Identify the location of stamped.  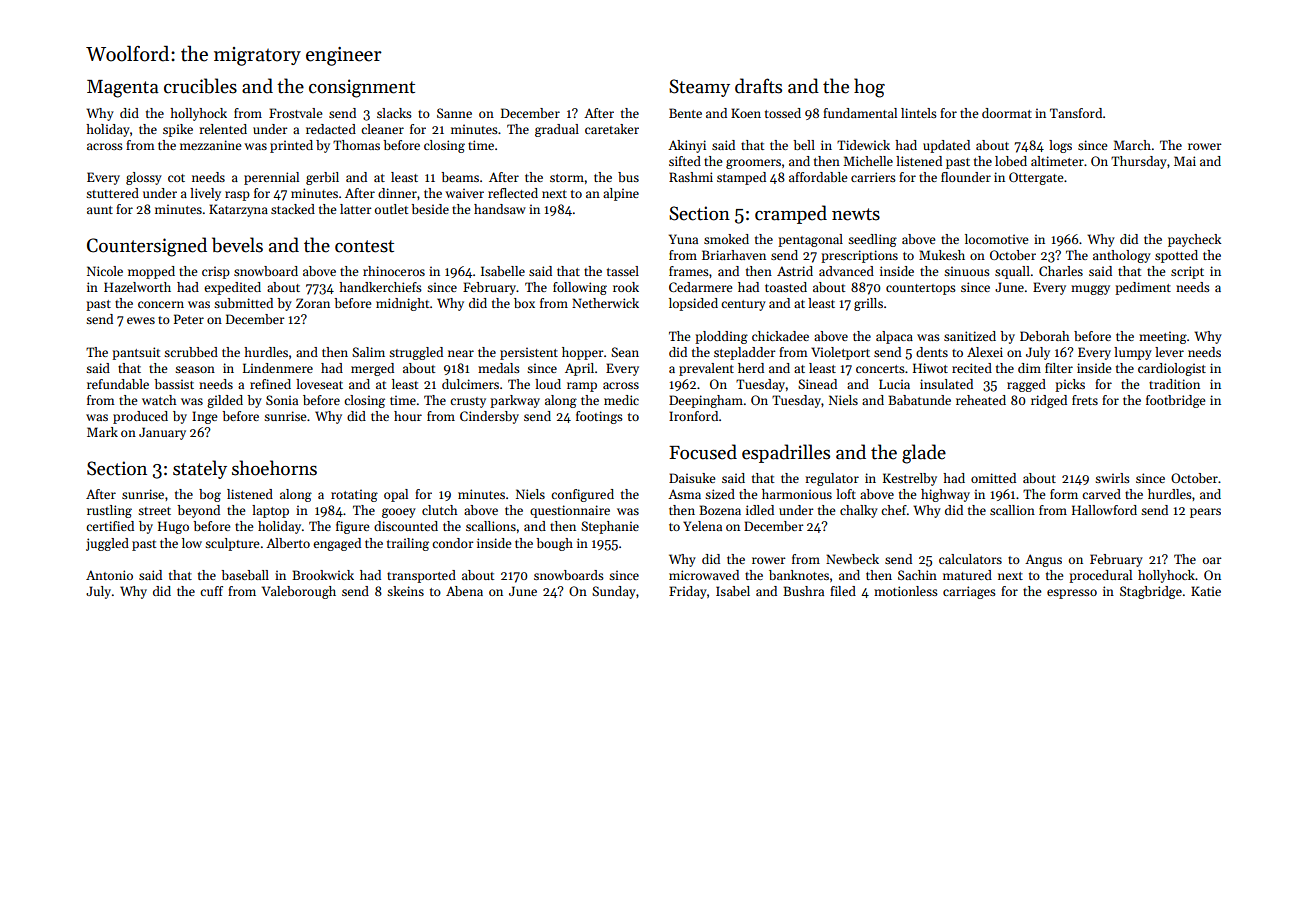
(741, 178).
